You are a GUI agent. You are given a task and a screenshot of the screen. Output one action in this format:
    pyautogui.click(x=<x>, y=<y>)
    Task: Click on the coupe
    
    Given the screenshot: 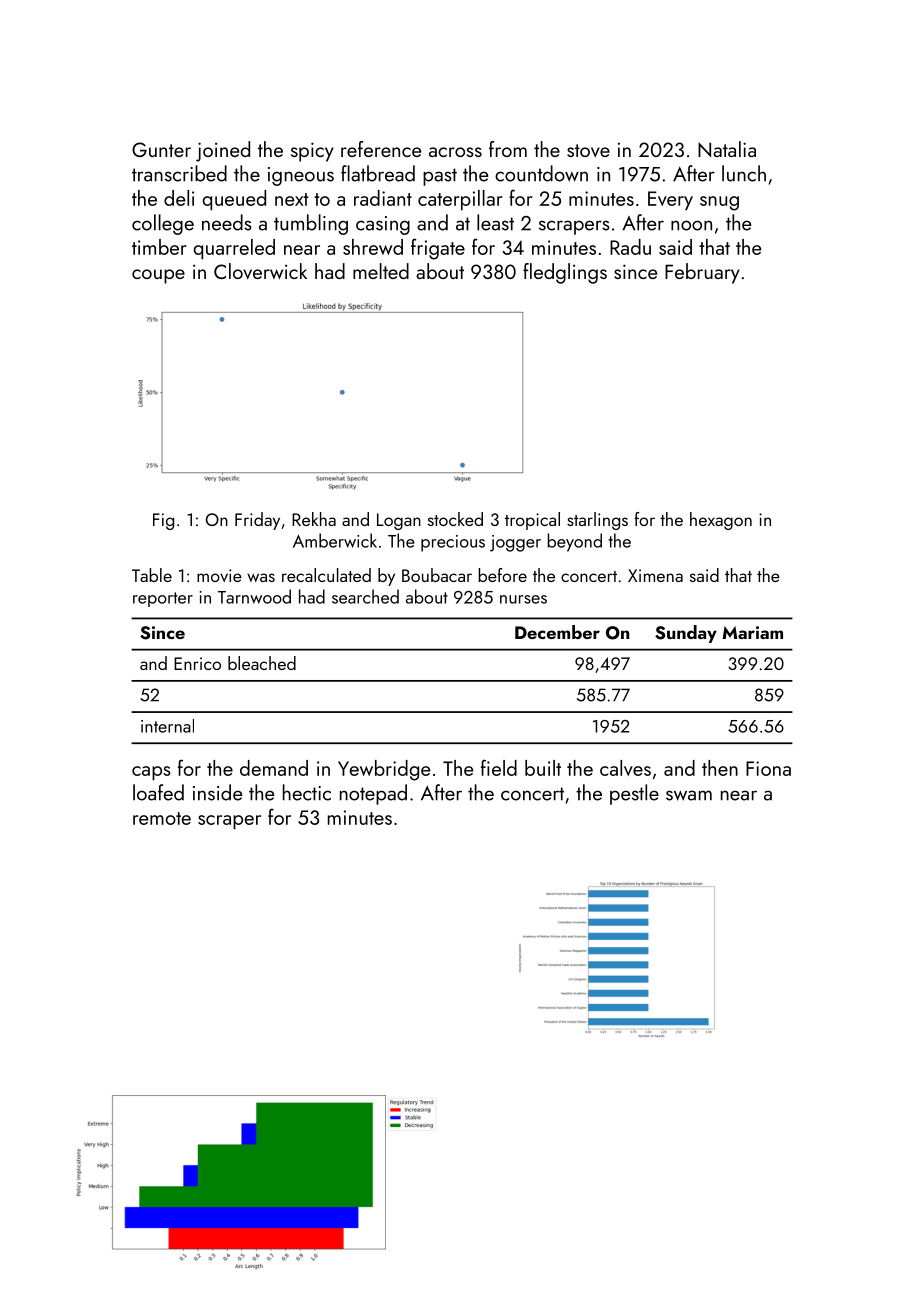 What is the action you would take?
    pyautogui.click(x=158, y=276)
